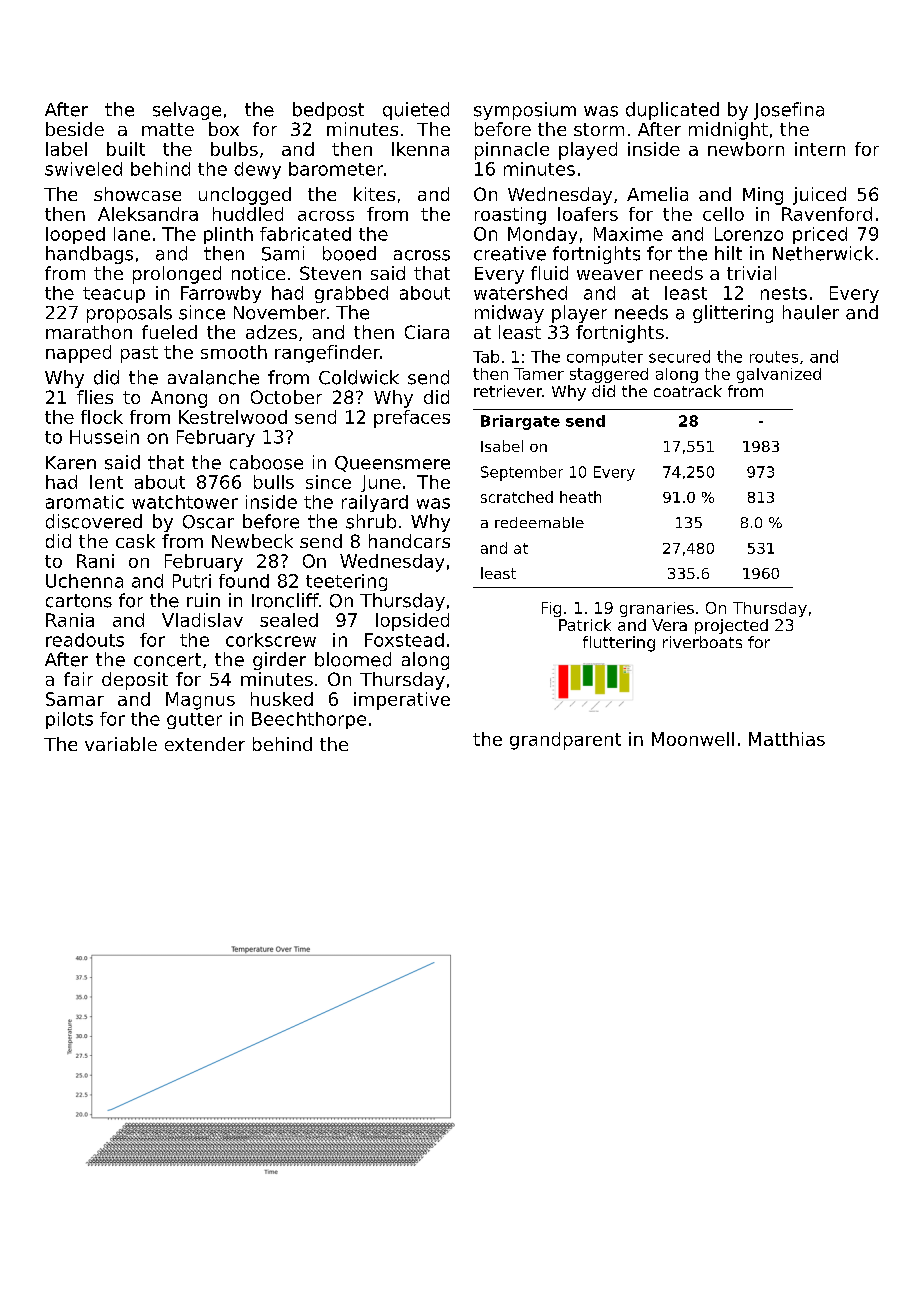 Image resolution: width=924 pixels, height=1308 pixels. Describe the element at coordinates (787, 739) in the document. I see `Matthias` at that location.
